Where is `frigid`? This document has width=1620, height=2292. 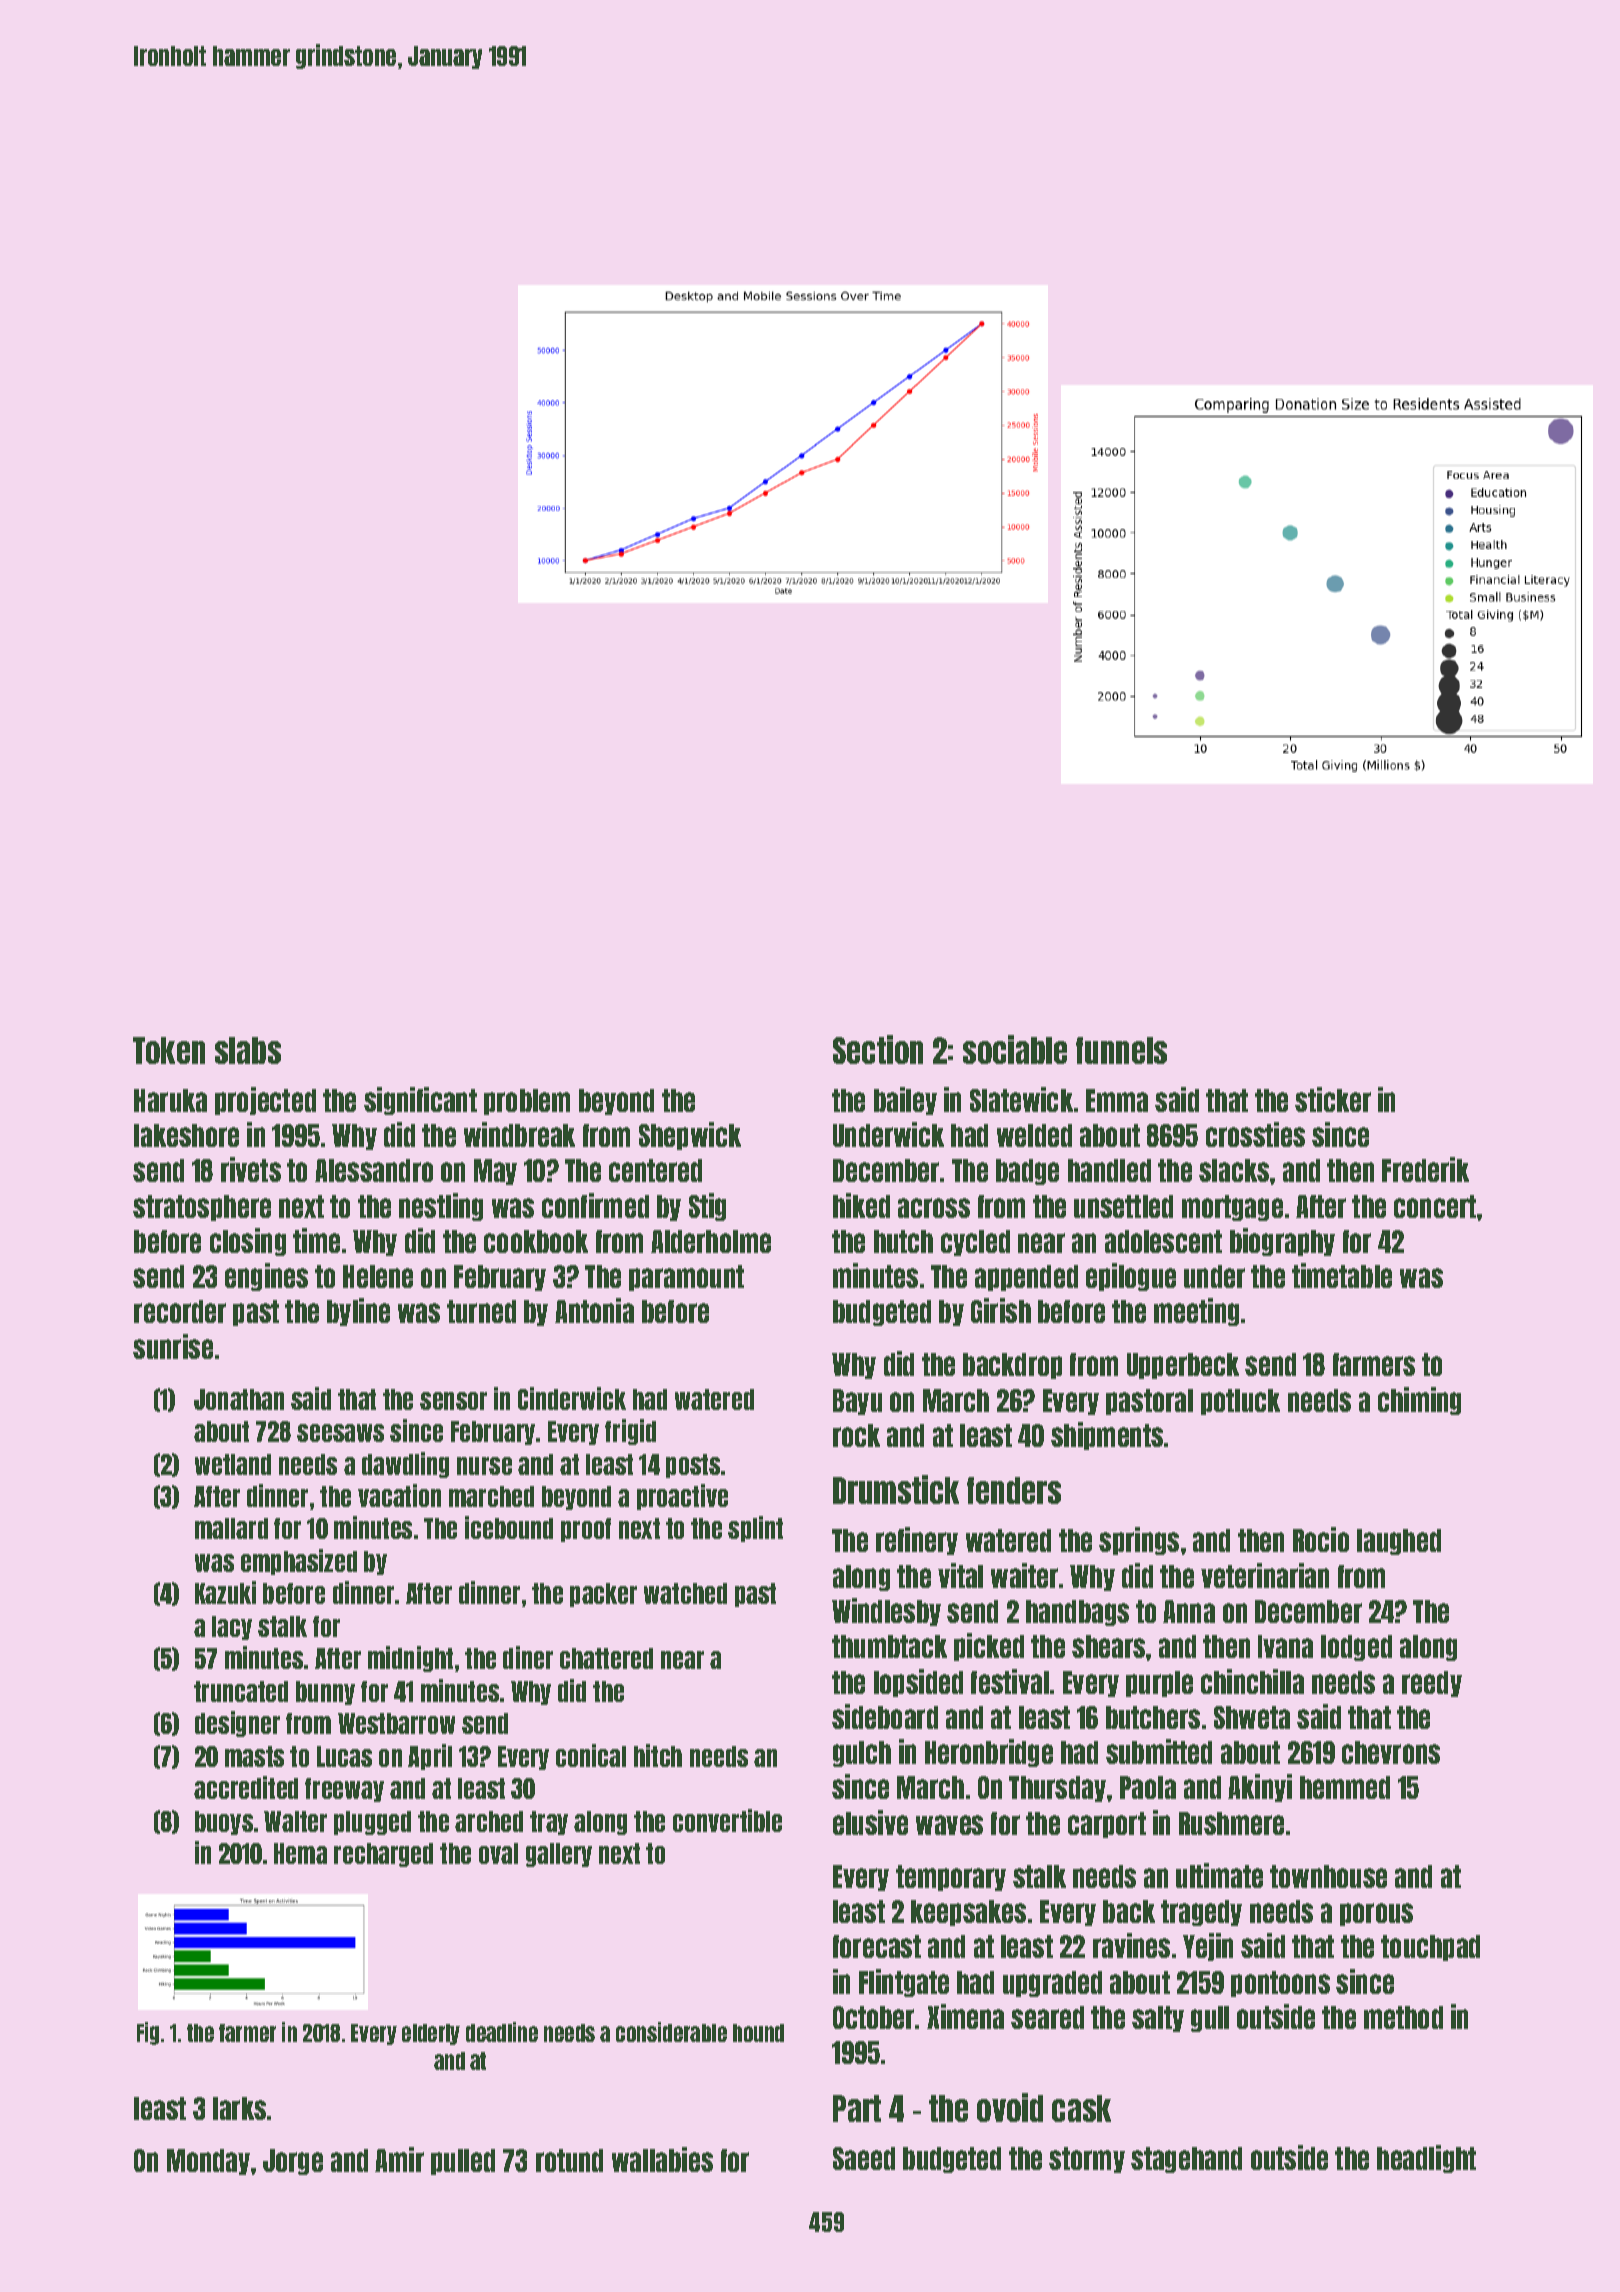
frigid is located at coordinates (630, 1432).
